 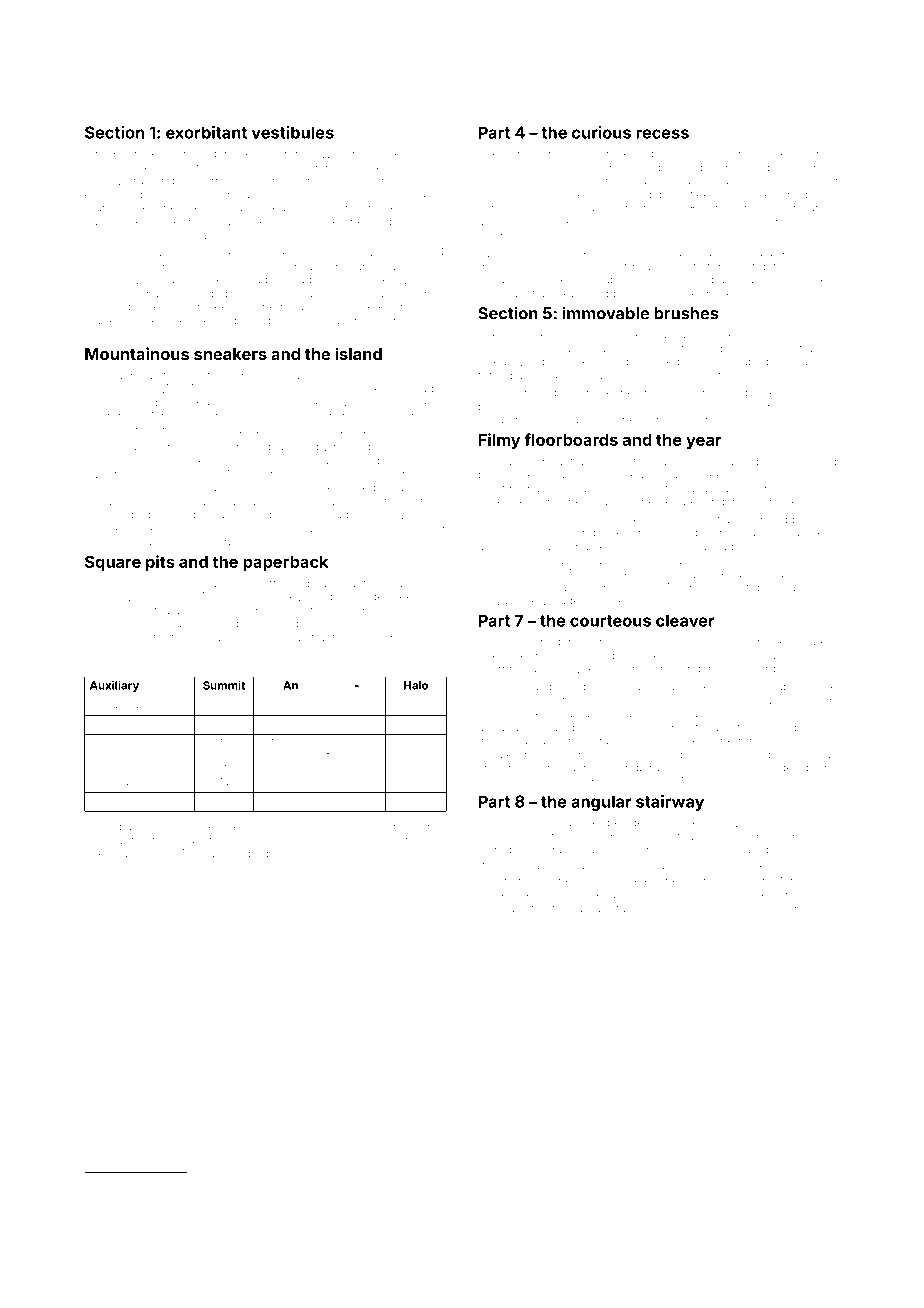 I want to click on shampooed, so click(x=793, y=823).
